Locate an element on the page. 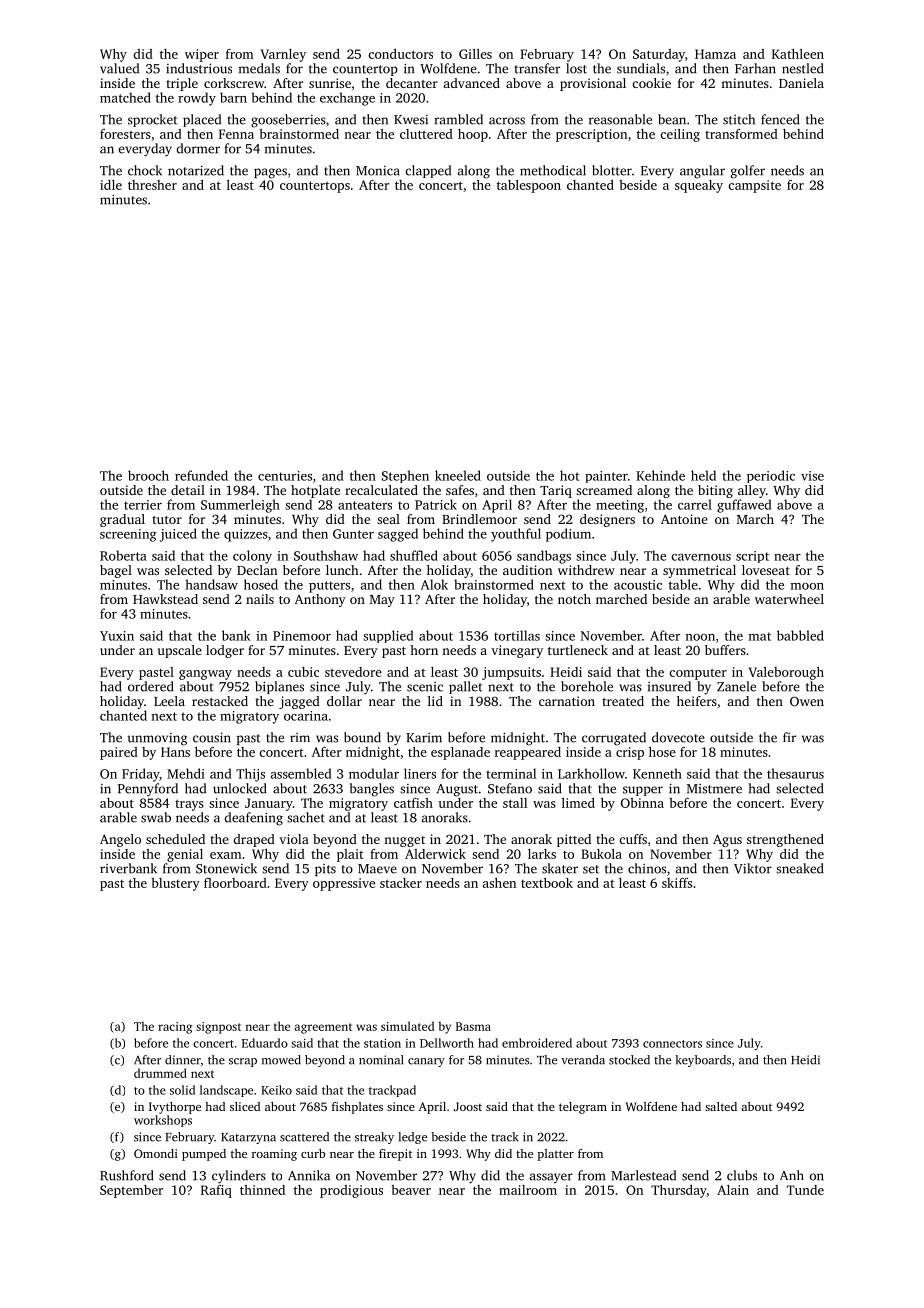 This page has width=924, height=1308. Eduardo is located at coordinates (265, 1043).
